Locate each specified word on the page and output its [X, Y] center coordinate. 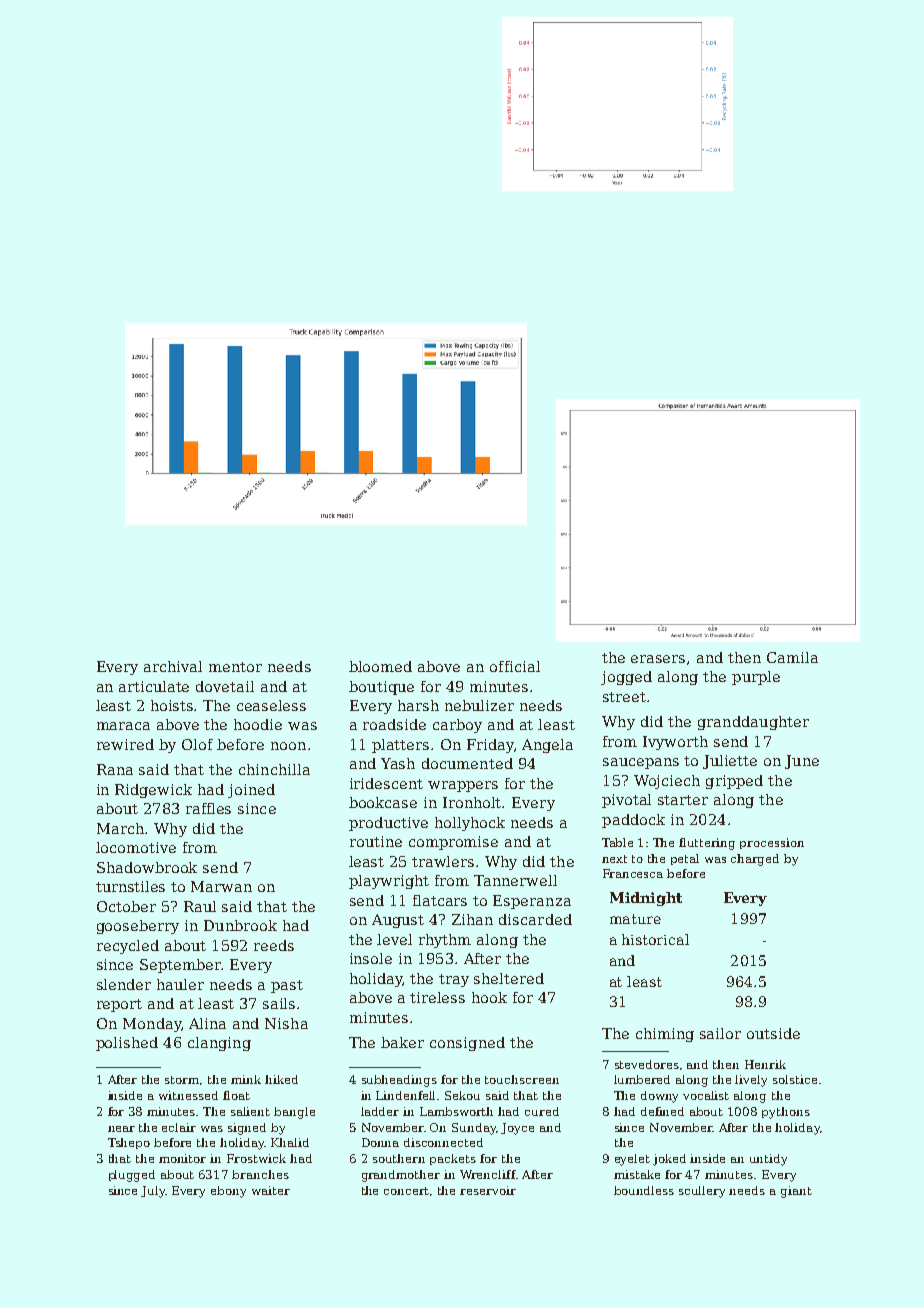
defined [662, 1111]
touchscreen [522, 1079]
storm [182, 1080]
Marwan [221, 886]
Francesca [633, 873]
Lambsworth [456, 1111]
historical [655, 939]
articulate [154, 686]
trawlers [443, 861]
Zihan [472, 919]
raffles [208, 808]
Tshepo [129, 1143]
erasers [658, 659]
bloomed [380, 666]
